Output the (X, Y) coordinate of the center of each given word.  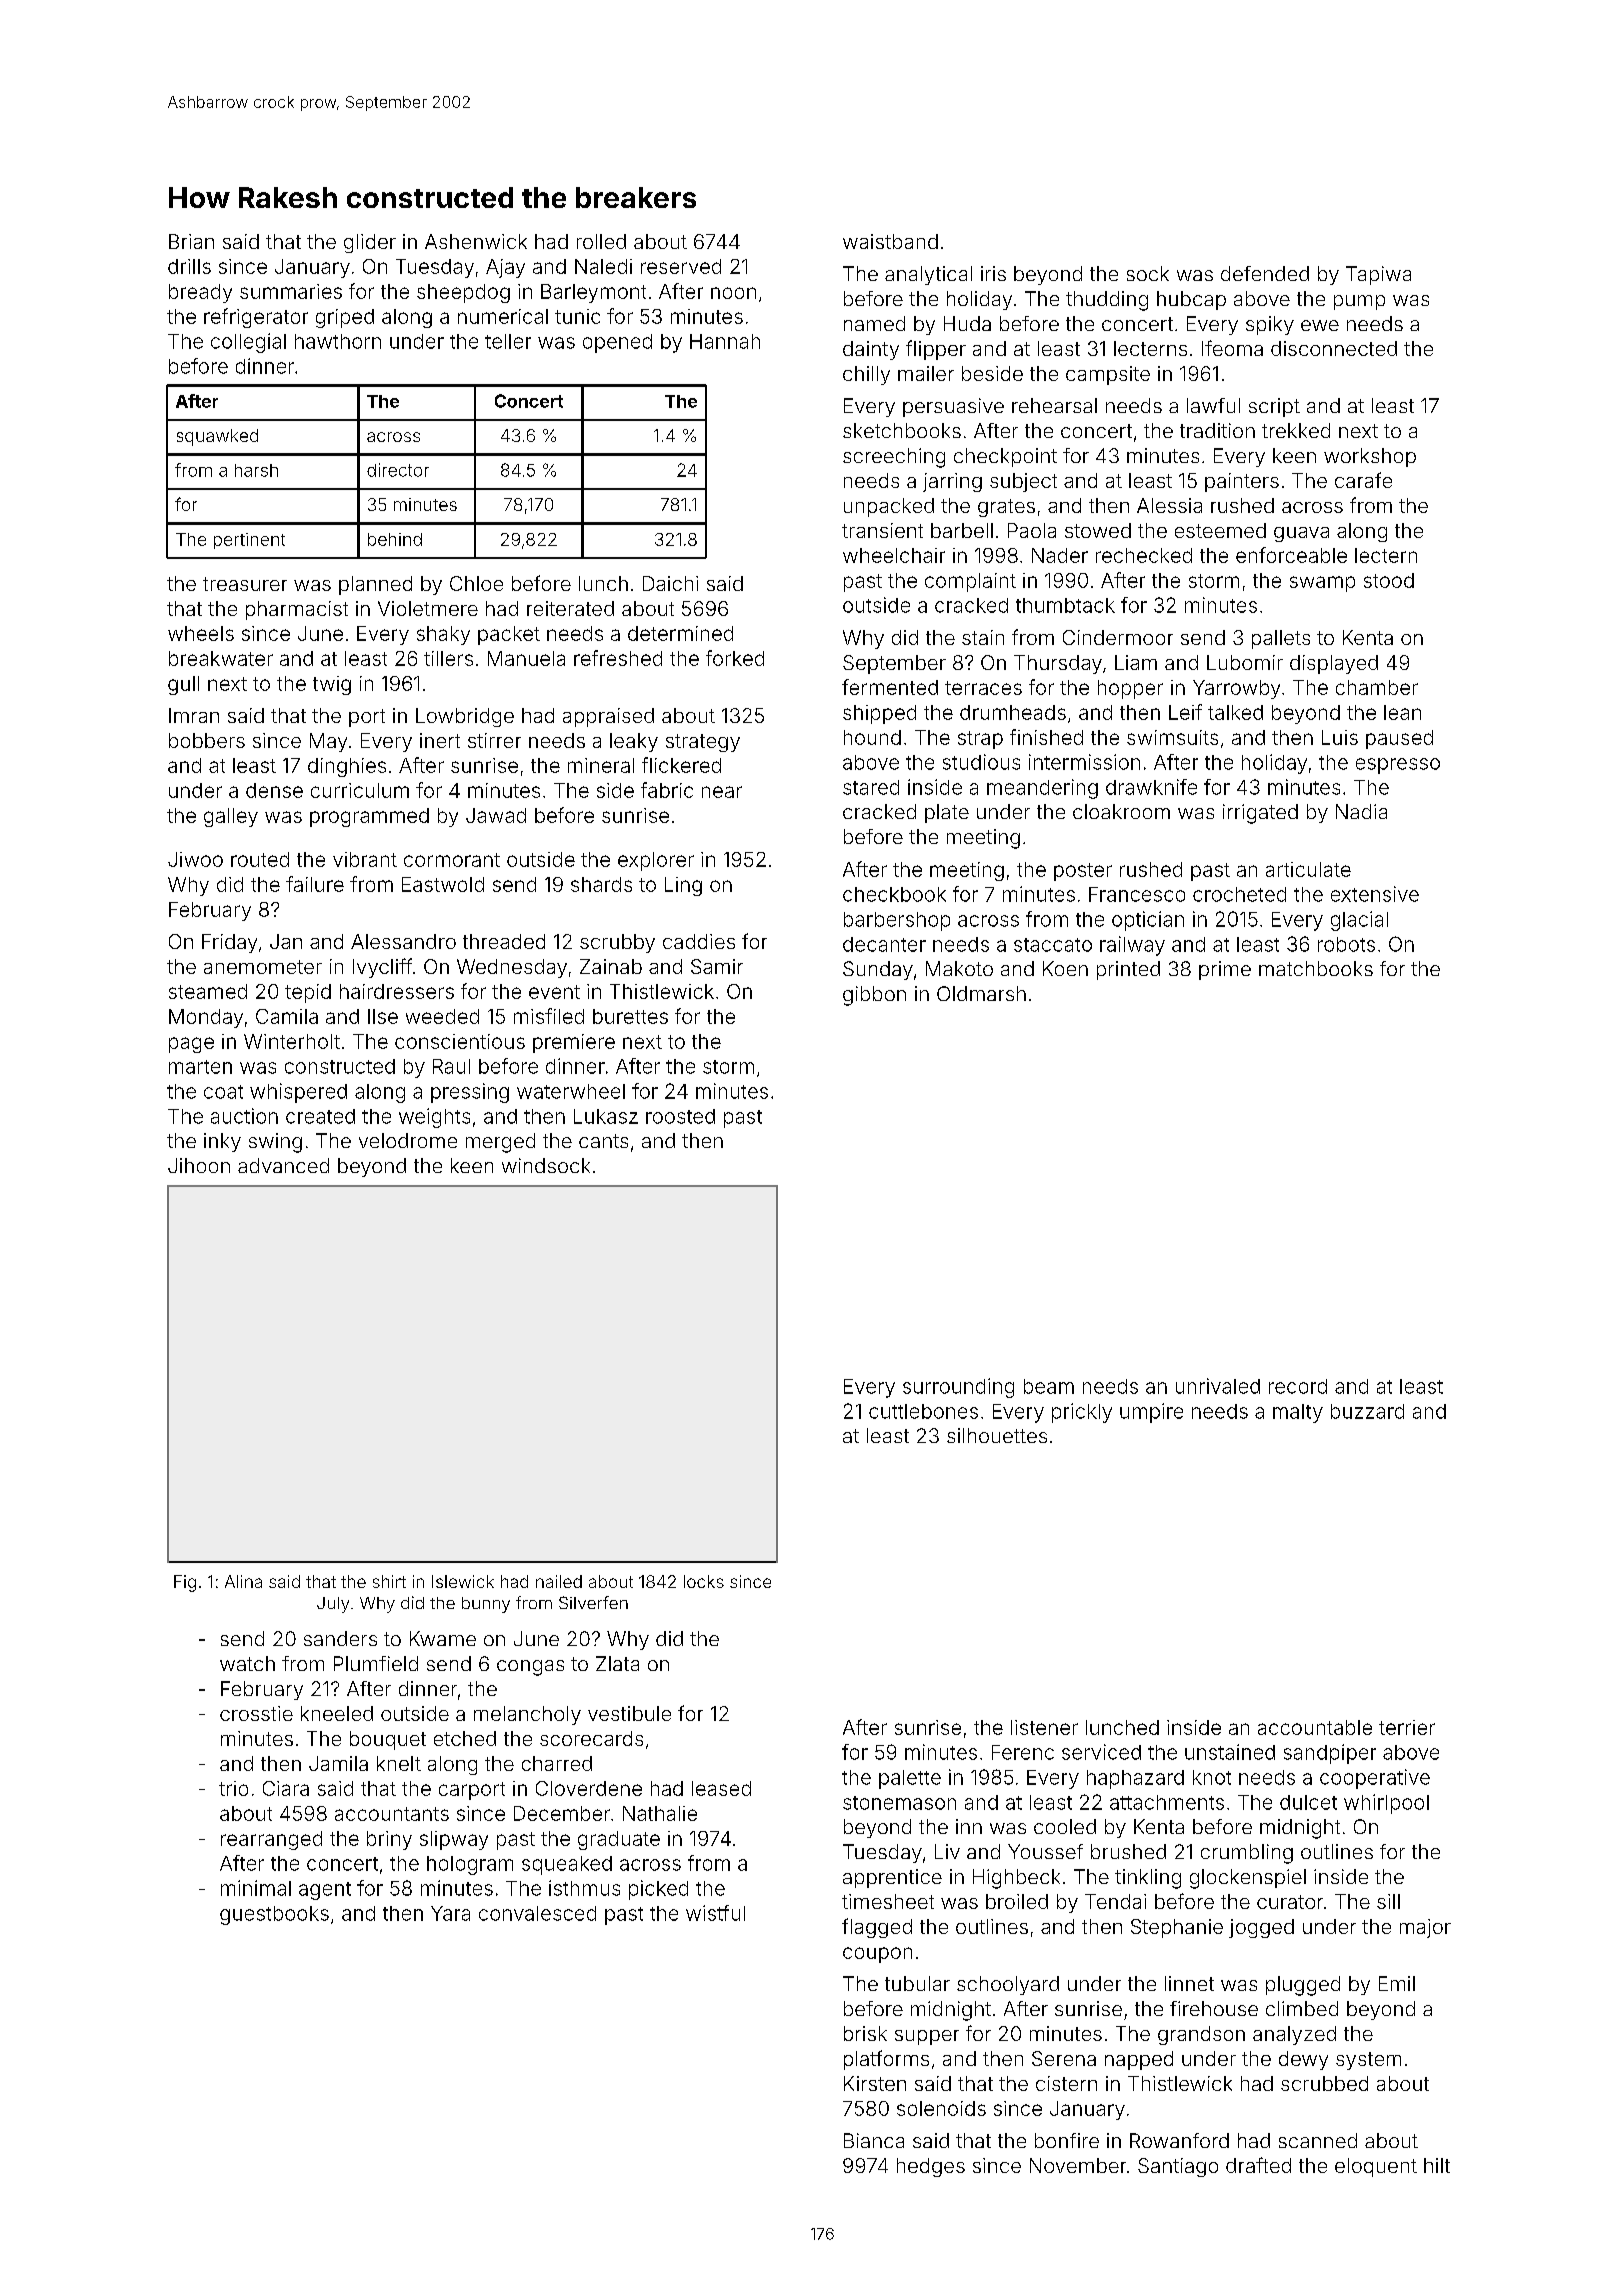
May (328, 742)
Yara (450, 1913)
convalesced (537, 1913)
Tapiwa (1378, 275)
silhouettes (997, 1435)
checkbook (894, 894)
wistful (715, 1913)
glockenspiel (1248, 1879)
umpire (1151, 1413)
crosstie (256, 1713)
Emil (1397, 1983)
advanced (283, 1165)
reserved (681, 266)
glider (370, 243)
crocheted (1239, 894)
